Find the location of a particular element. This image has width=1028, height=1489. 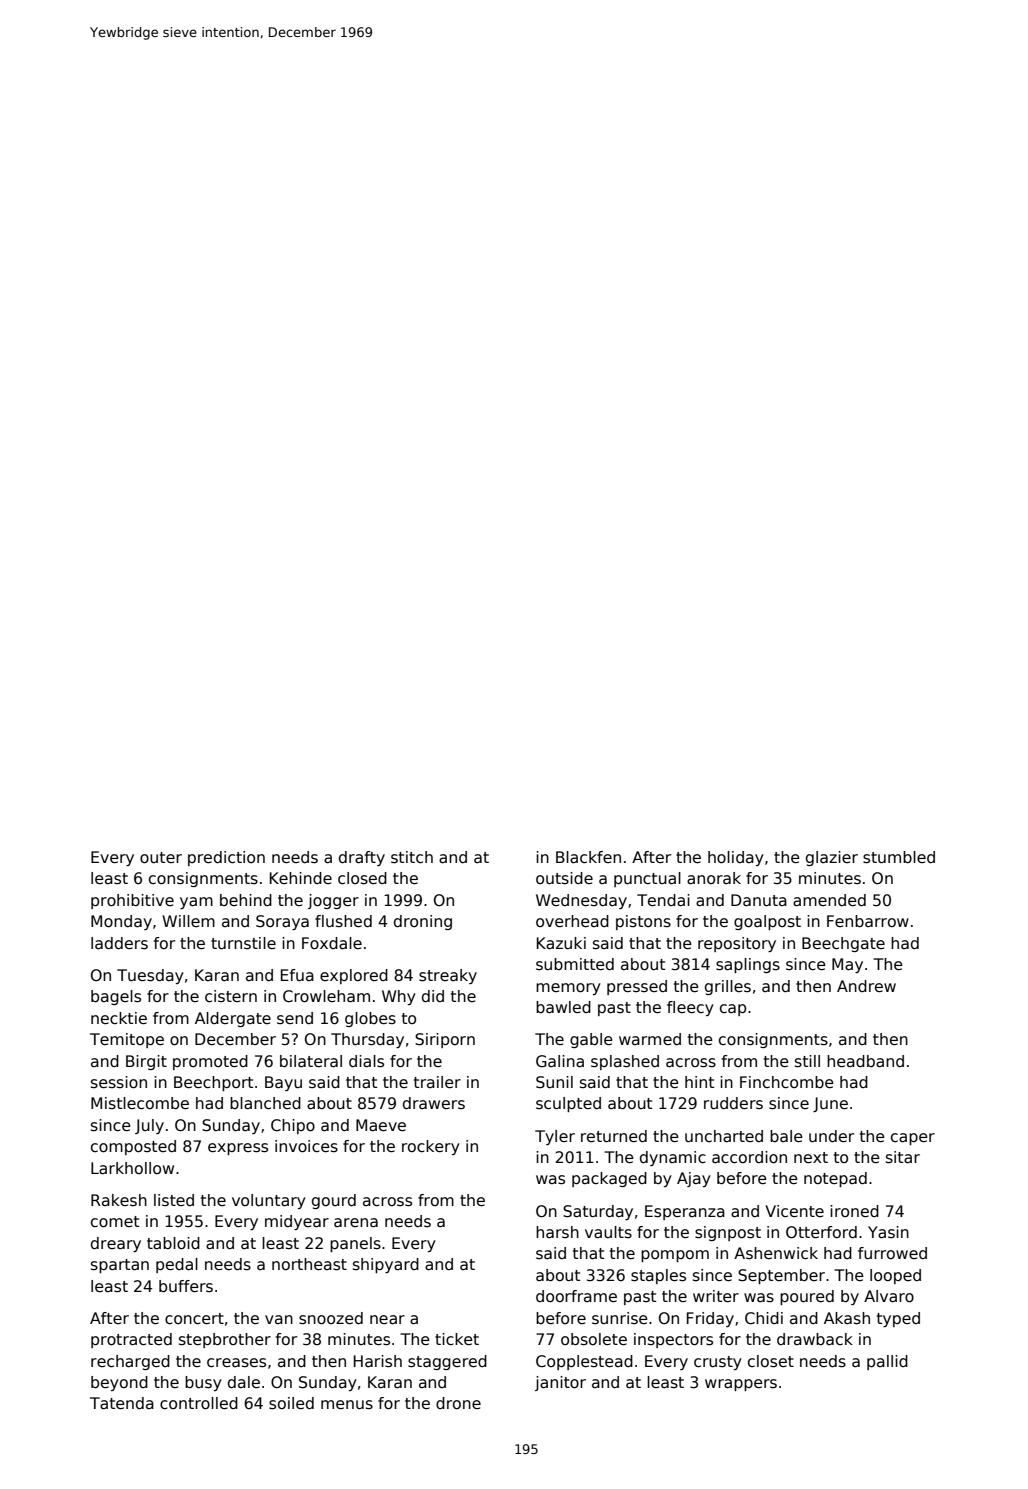

Temitope is located at coordinates (127, 1040).
